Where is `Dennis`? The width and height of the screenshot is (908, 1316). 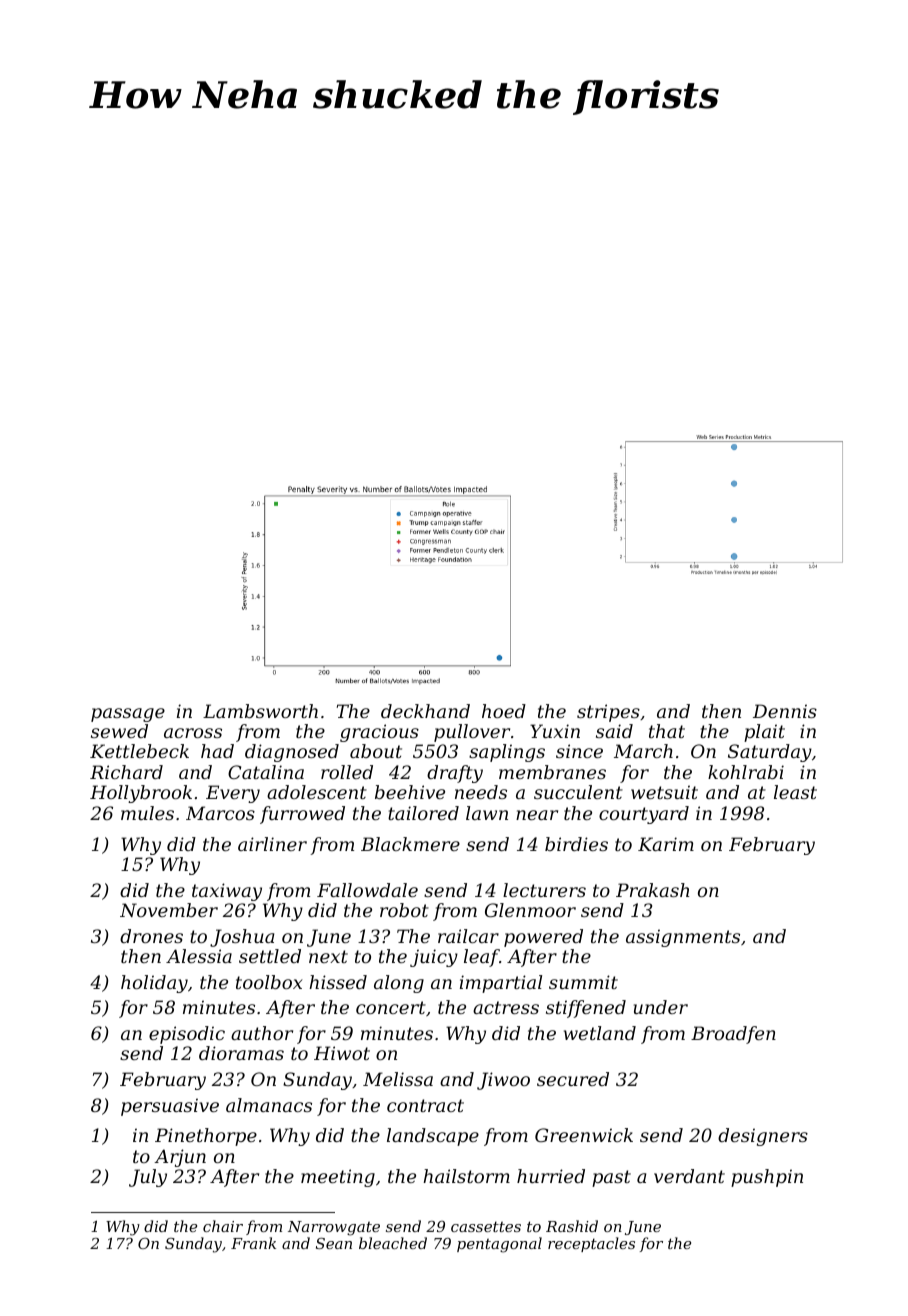
Dennis is located at coordinates (785, 711).
